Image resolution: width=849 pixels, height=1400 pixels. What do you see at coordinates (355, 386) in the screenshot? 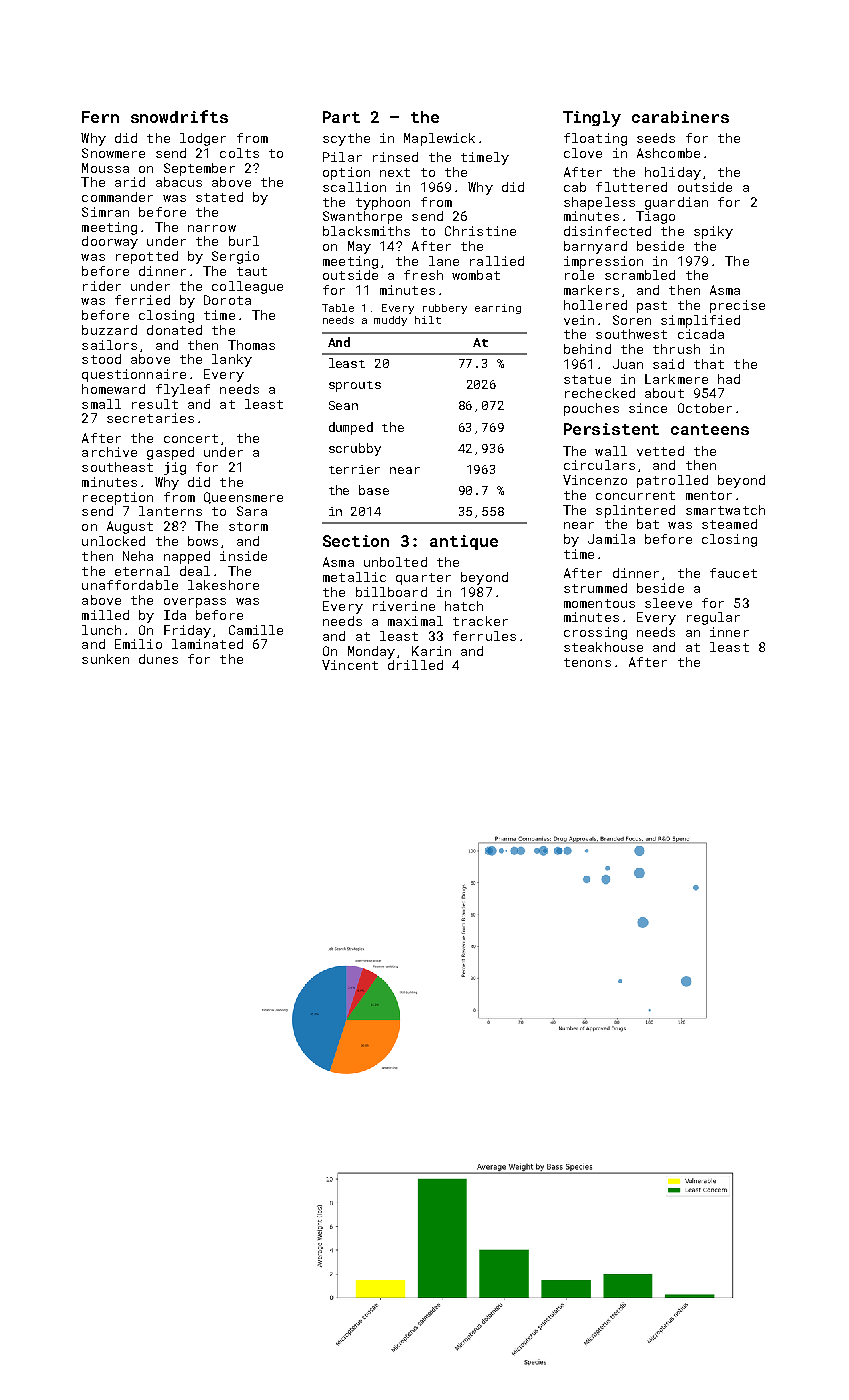
I see `sprouts` at bounding box center [355, 386].
